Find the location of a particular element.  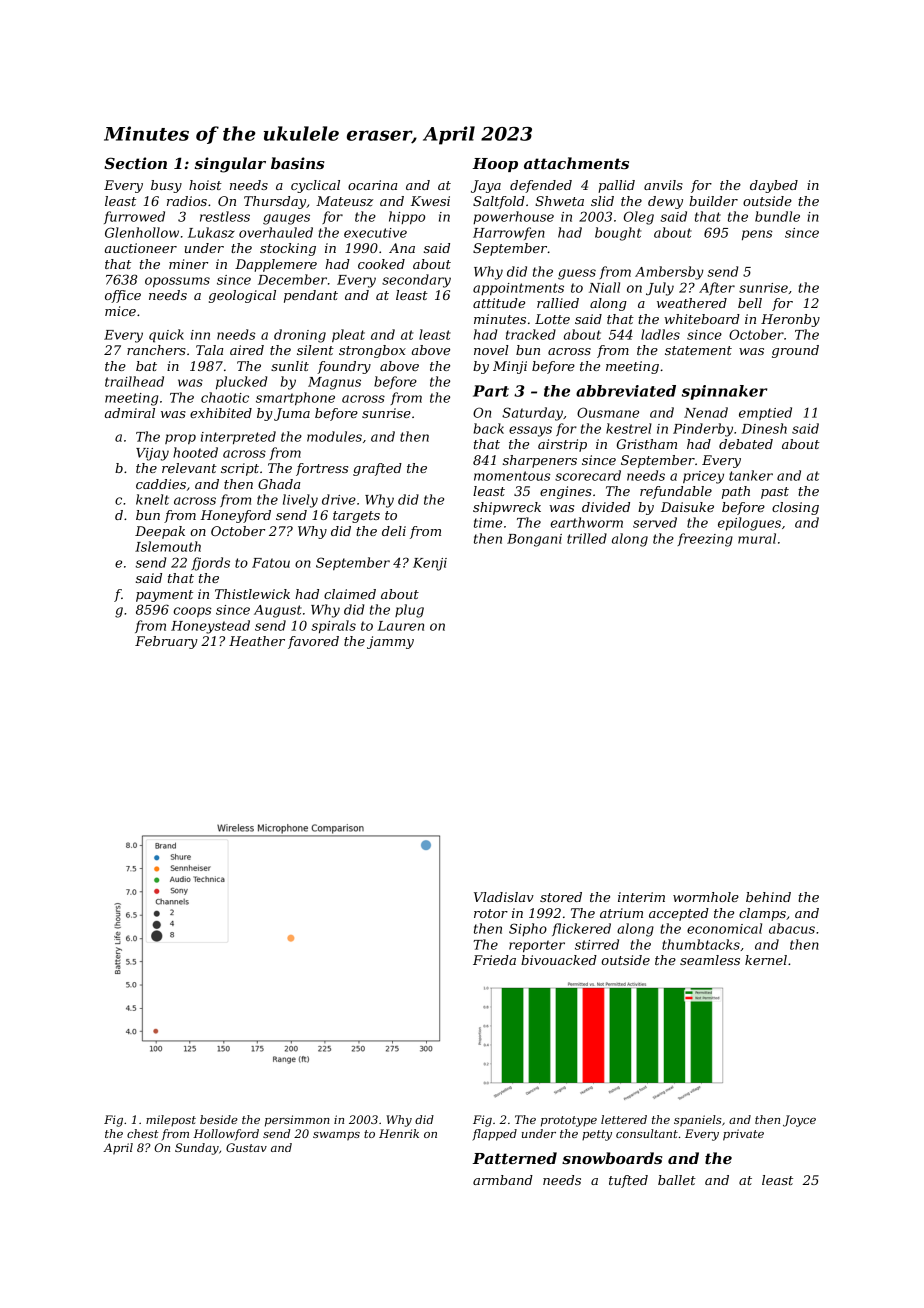

daybed is located at coordinates (774, 186).
